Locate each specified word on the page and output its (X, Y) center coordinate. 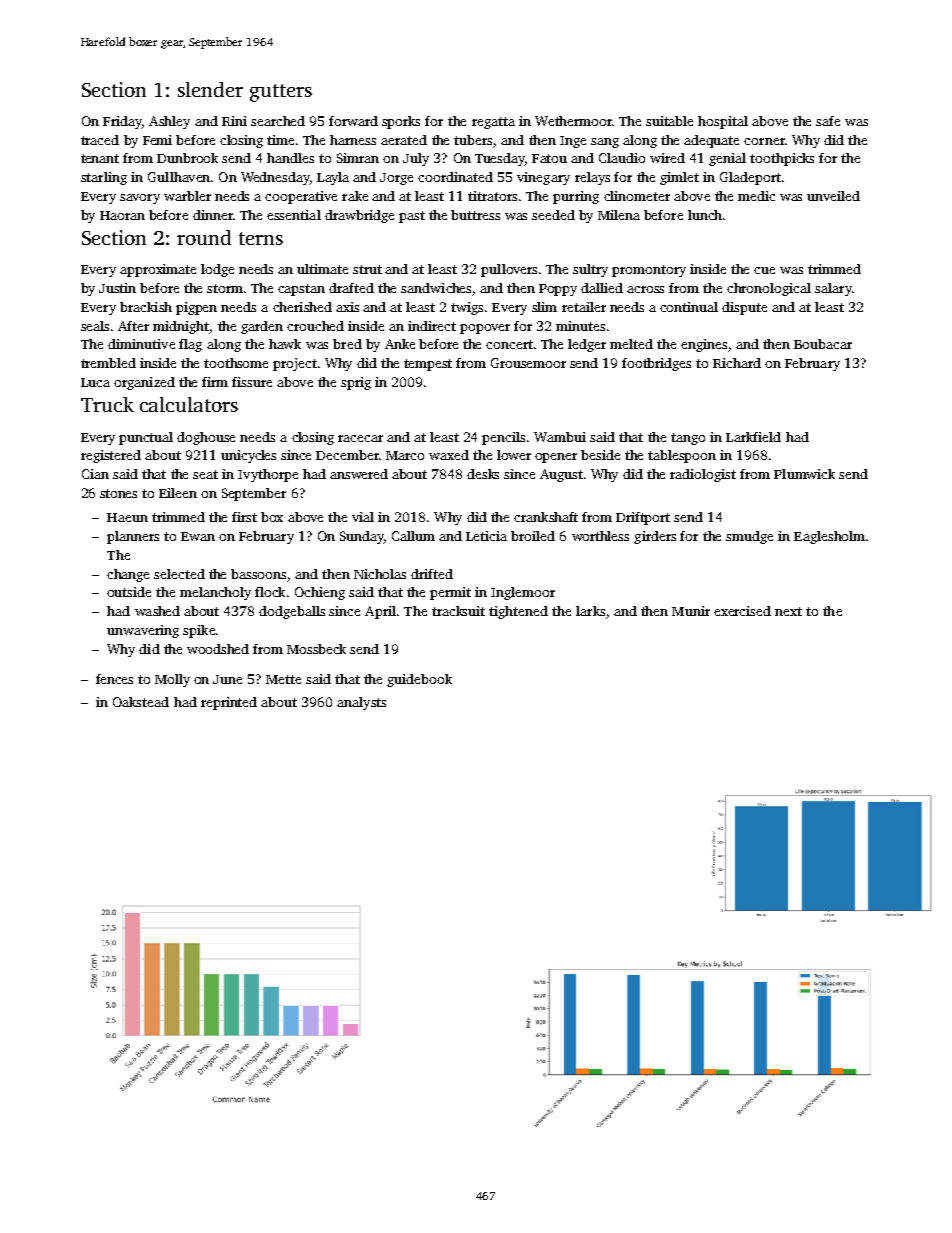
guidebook (419, 680)
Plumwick (804, 474)
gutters (281, 93)
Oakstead (141, 702)
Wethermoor (573, 121)
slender (210, 89)
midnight (181, 327)
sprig (356, 383)
